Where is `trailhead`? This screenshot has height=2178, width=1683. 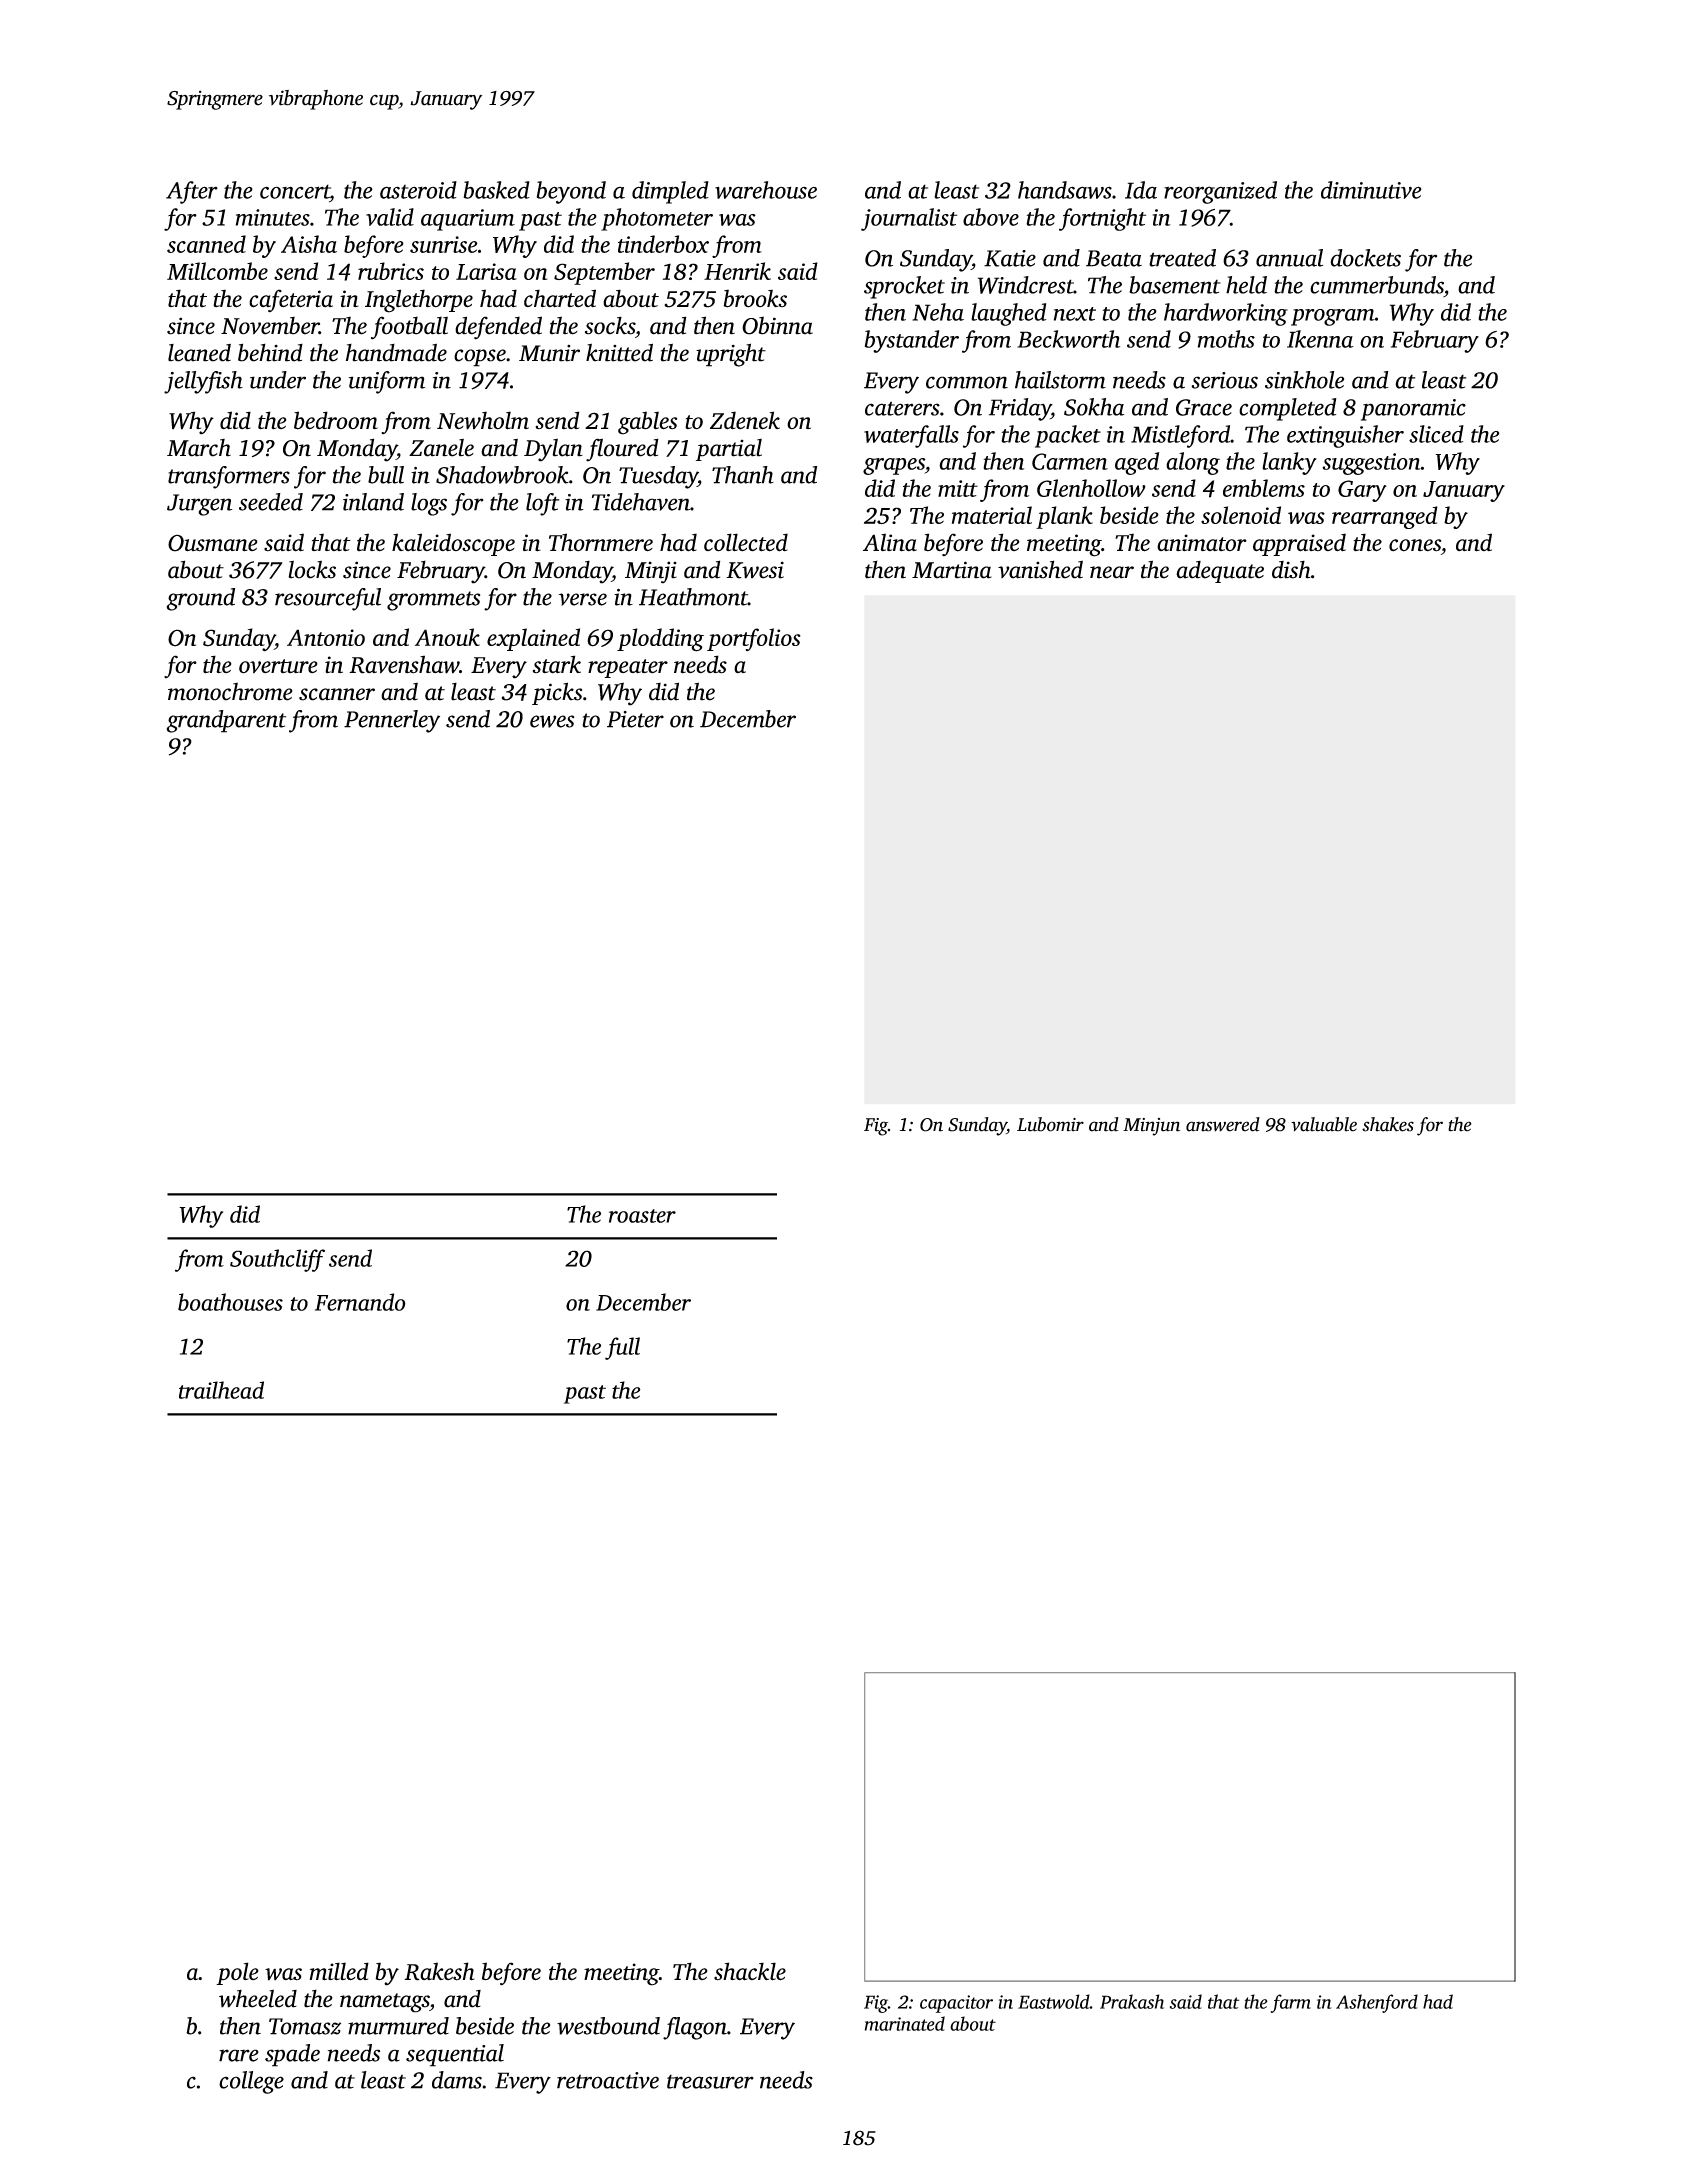
trailhead is located at coordinates (221, 1390).
